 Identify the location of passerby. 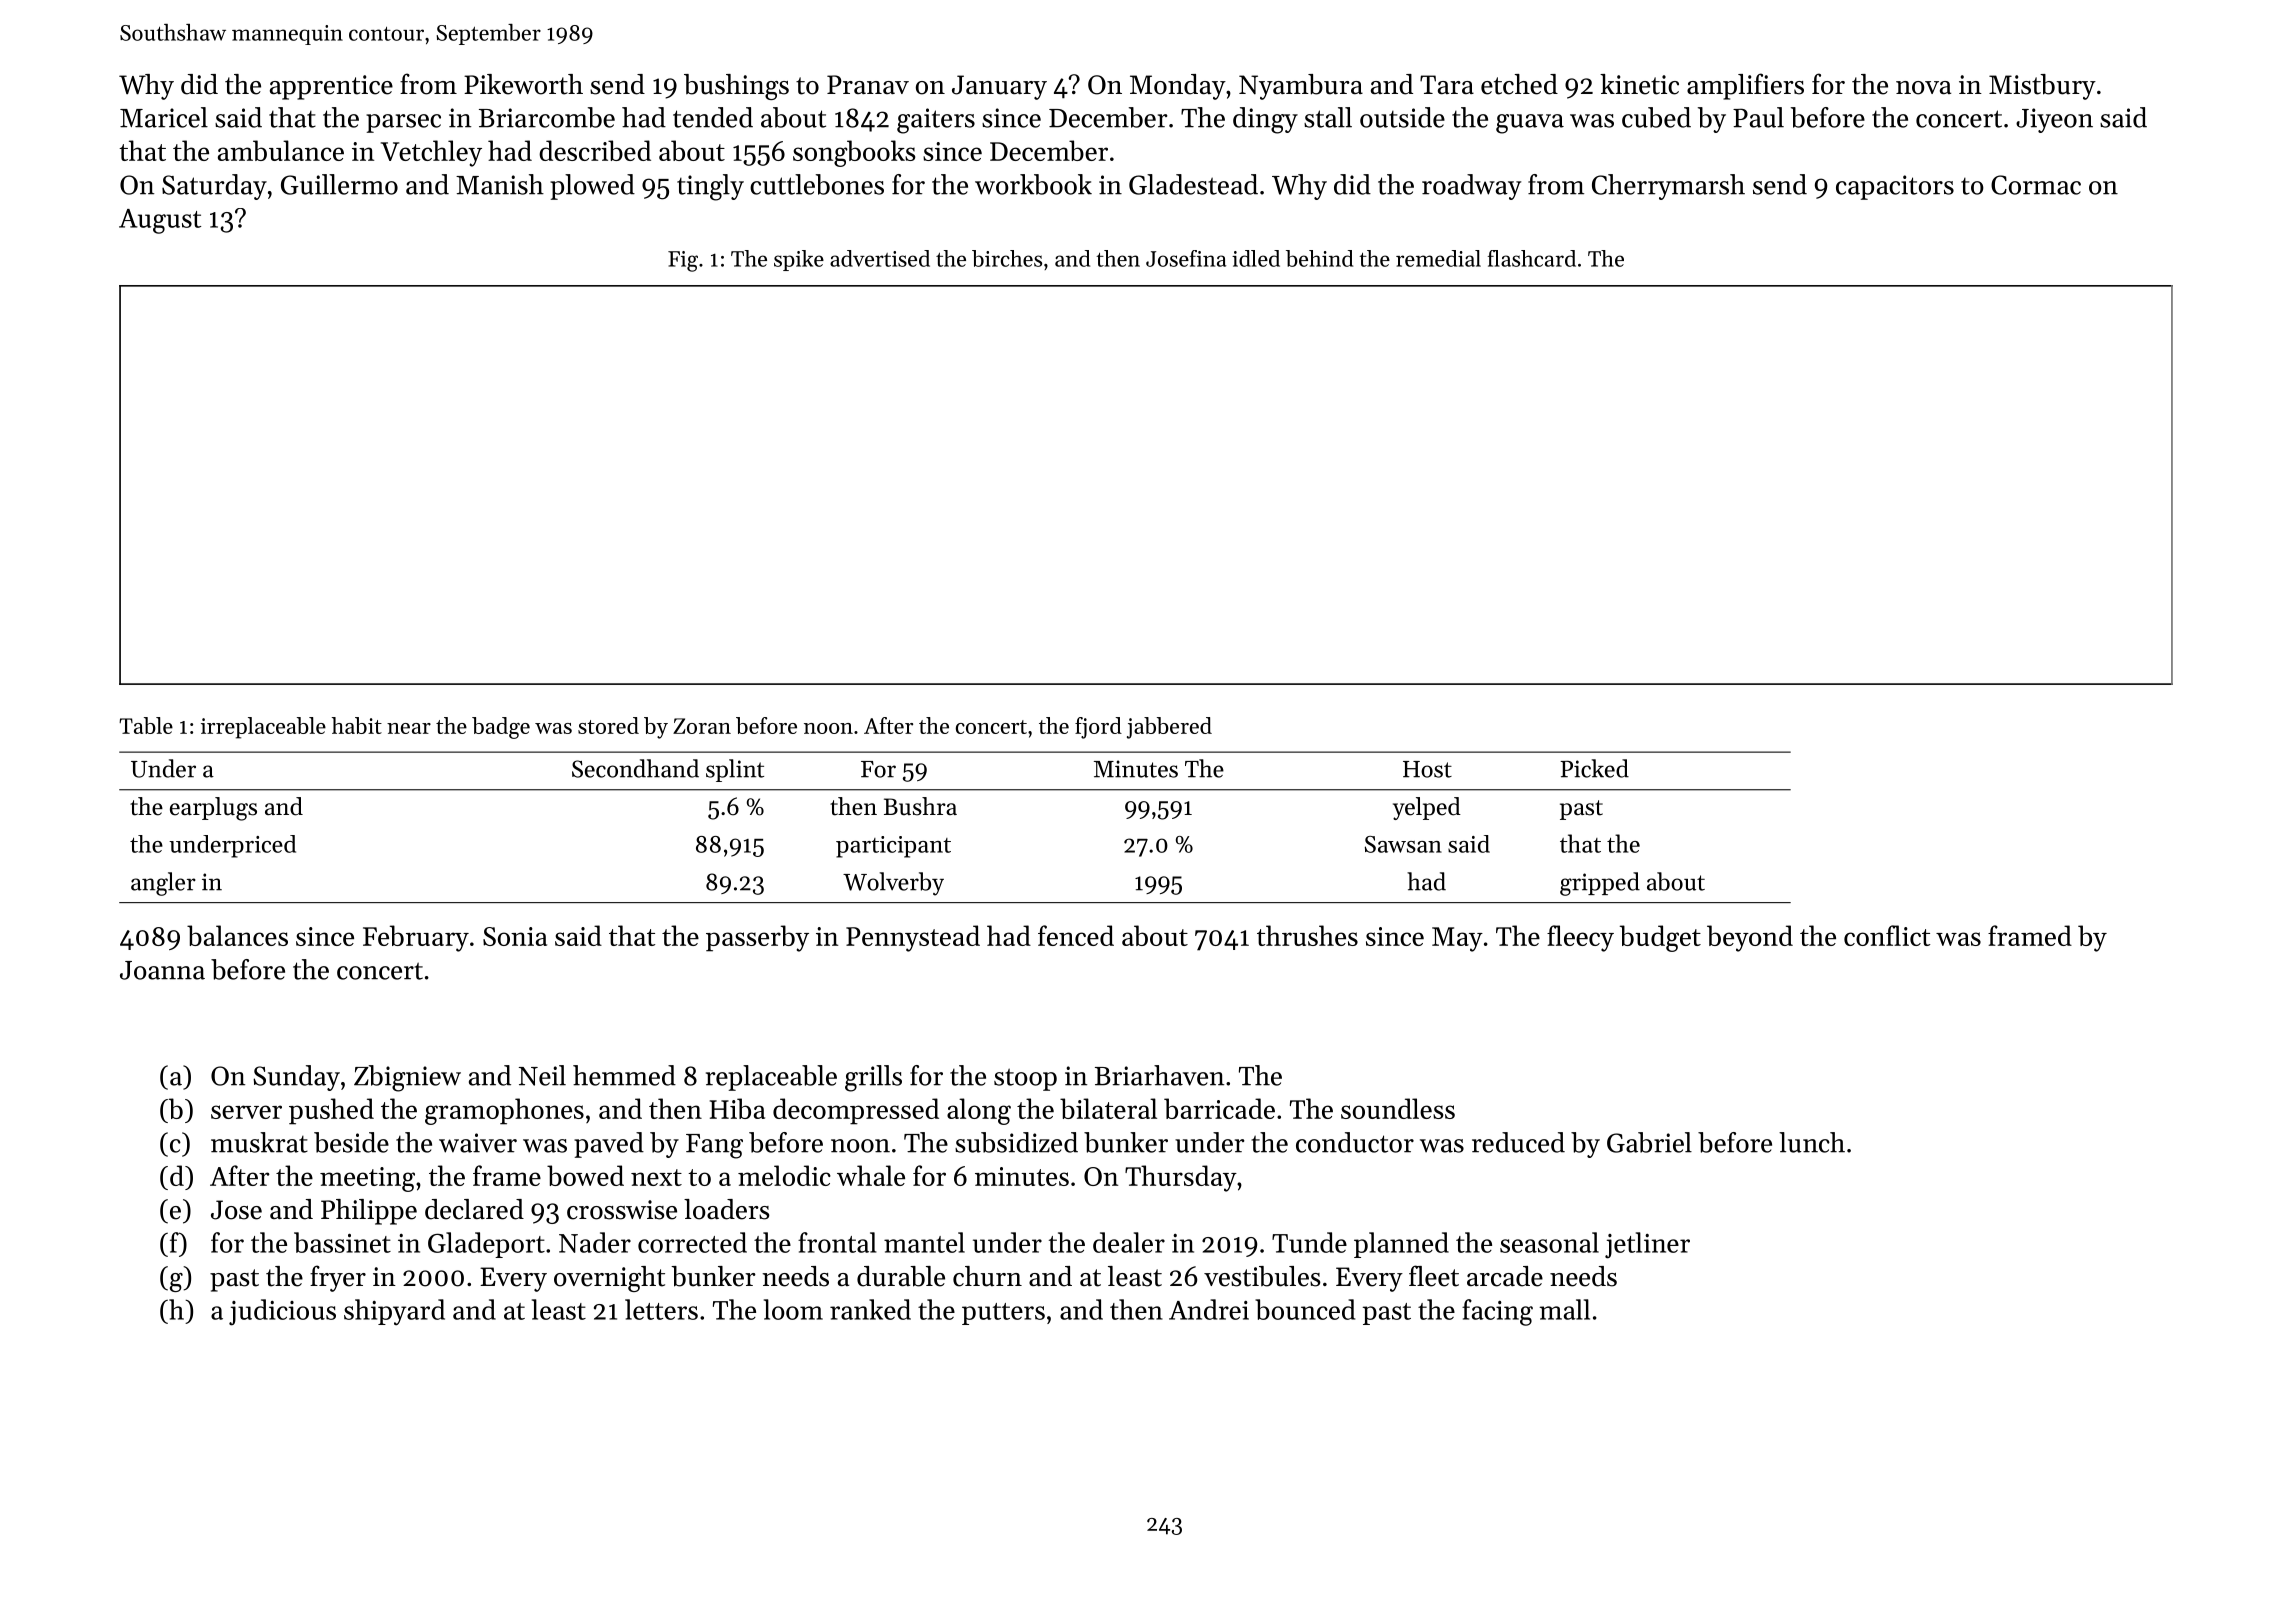
(757, 938).
